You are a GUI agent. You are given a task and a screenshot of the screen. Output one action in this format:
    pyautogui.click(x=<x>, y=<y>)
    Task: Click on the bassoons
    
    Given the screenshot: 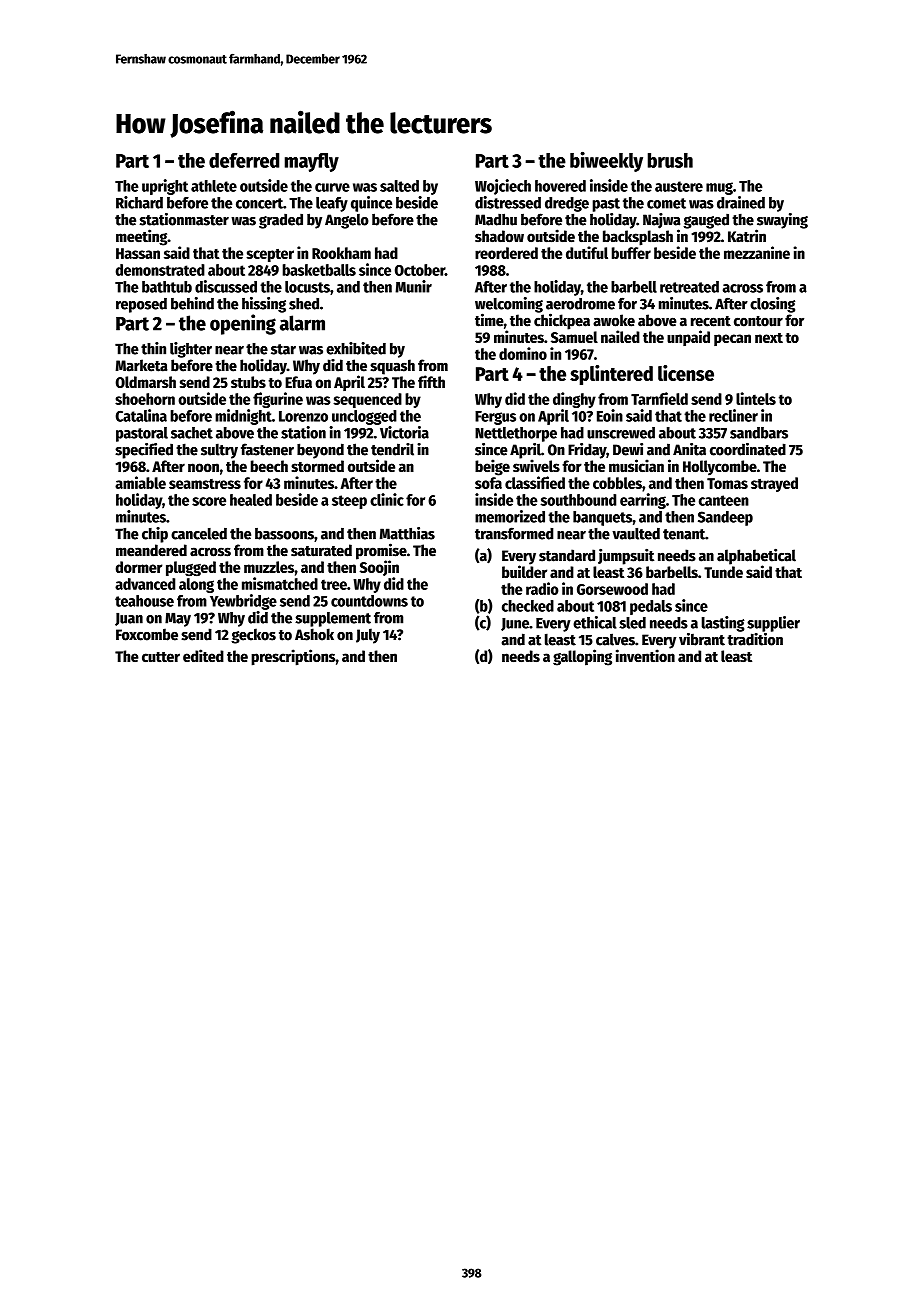 What is the action you would take?
    pyautogui.click(x=284, y=534)
